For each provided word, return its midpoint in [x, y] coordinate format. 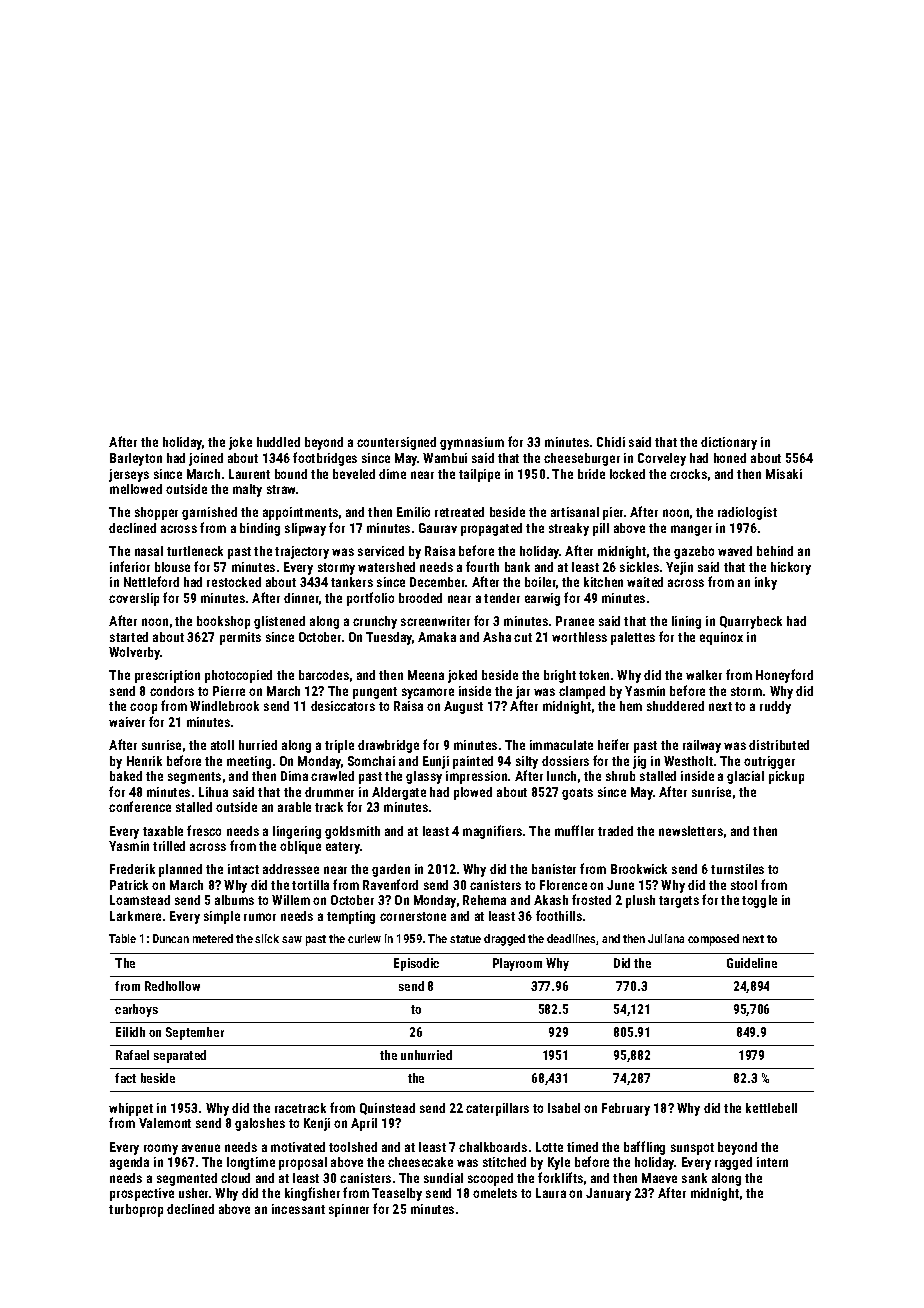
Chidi [611, 442]
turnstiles [737, 869]
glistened [279, 622]
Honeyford [784, 676]
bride [591, 474]
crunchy [375, 622]
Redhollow [172, 986]
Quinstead [387, 1109]
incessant [298, 1209]
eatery [343, 848]
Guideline [752, 963]
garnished [209, 513]
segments [194, 778]
